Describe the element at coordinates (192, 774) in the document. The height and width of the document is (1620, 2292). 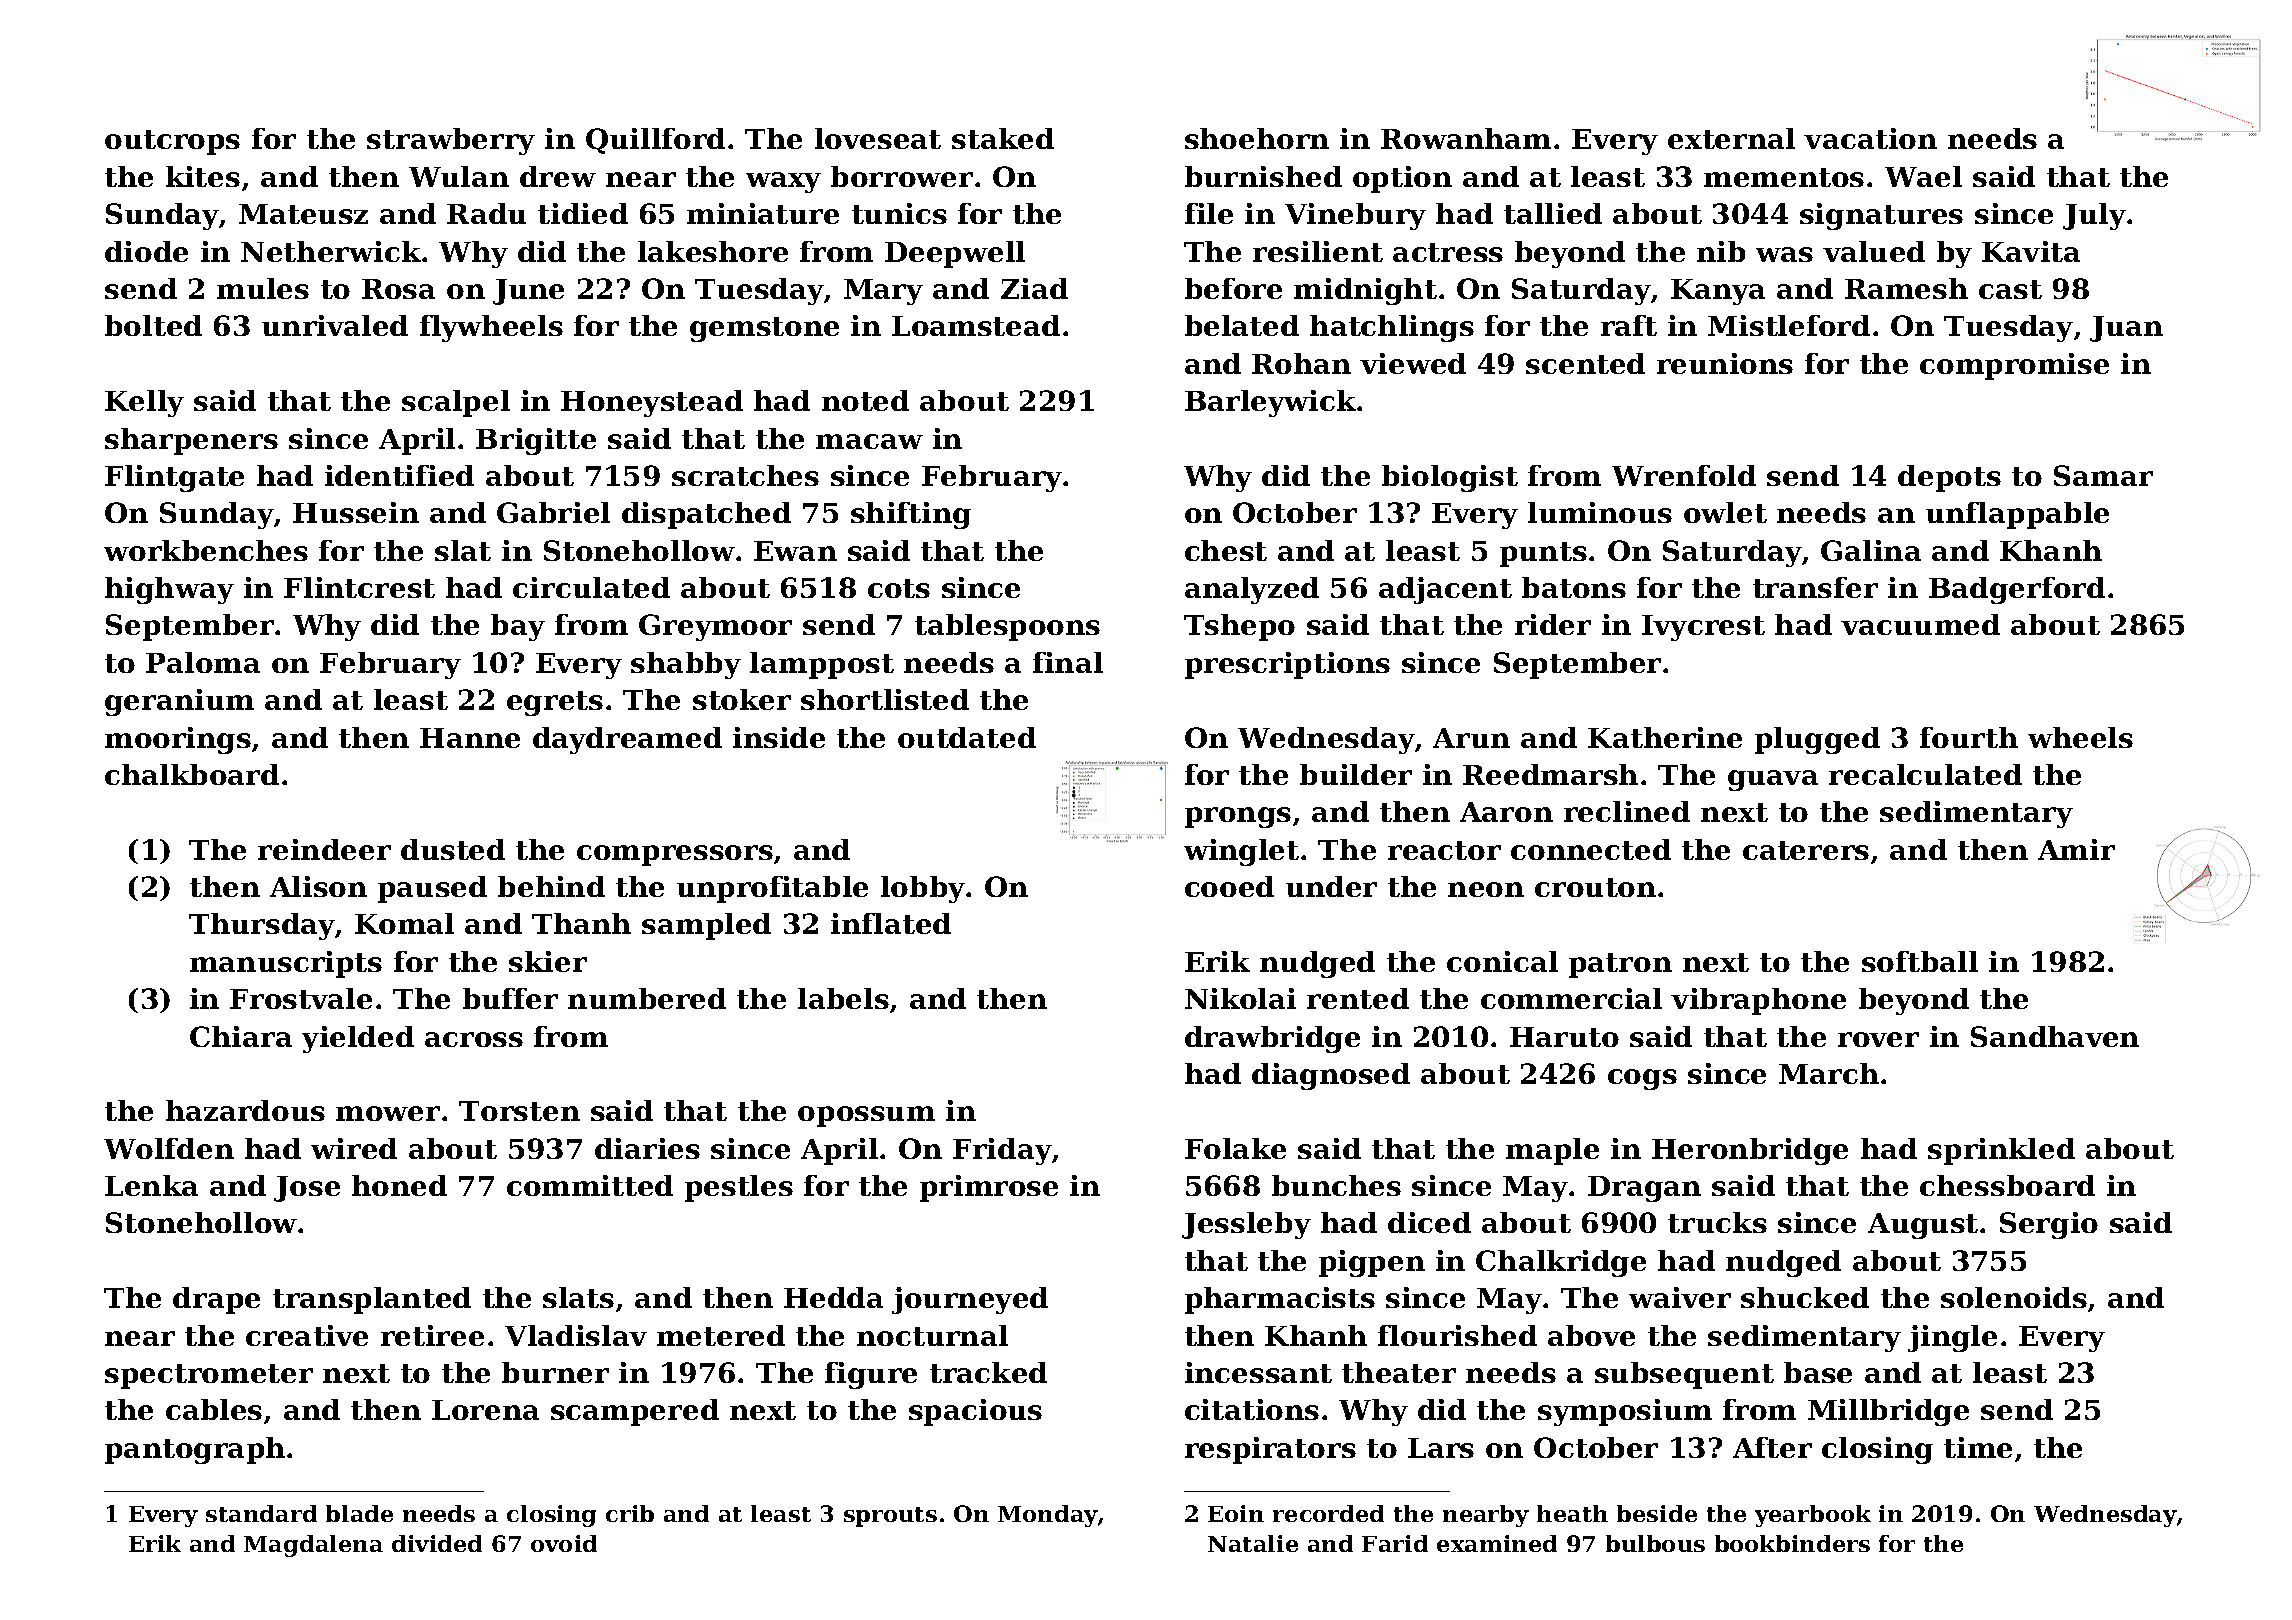
I see `chalkboard` at that location.
